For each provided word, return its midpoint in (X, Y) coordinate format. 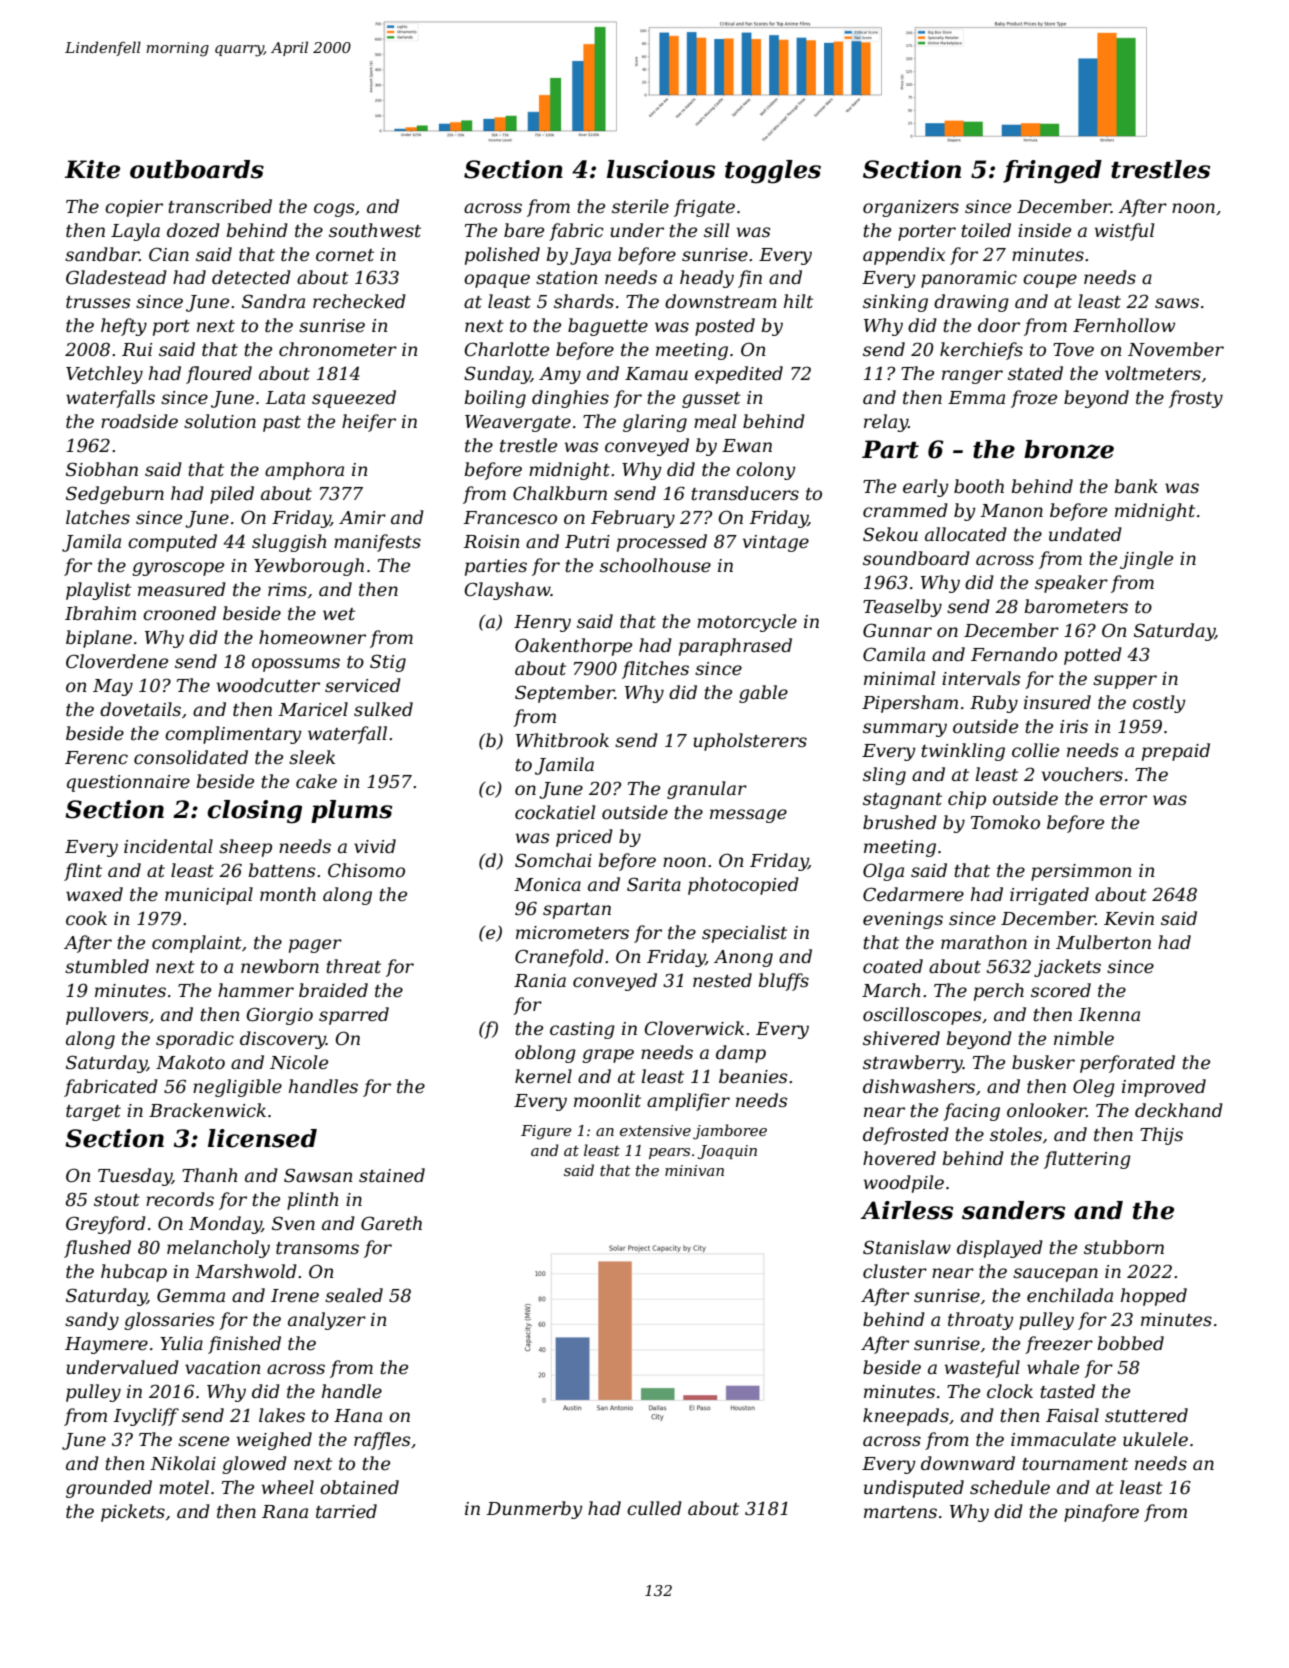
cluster (895, 1271)
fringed (1052, 172)
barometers (1076, 606)
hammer (256, 990)
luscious (661, 169)
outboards (197, 169)
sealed (354, 1295)
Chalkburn (560, 493)
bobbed (1131, 1343)
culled (654, 1508)
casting (582, 1030)
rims (287, 590)
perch (999, 992)
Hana (358, 1415)
